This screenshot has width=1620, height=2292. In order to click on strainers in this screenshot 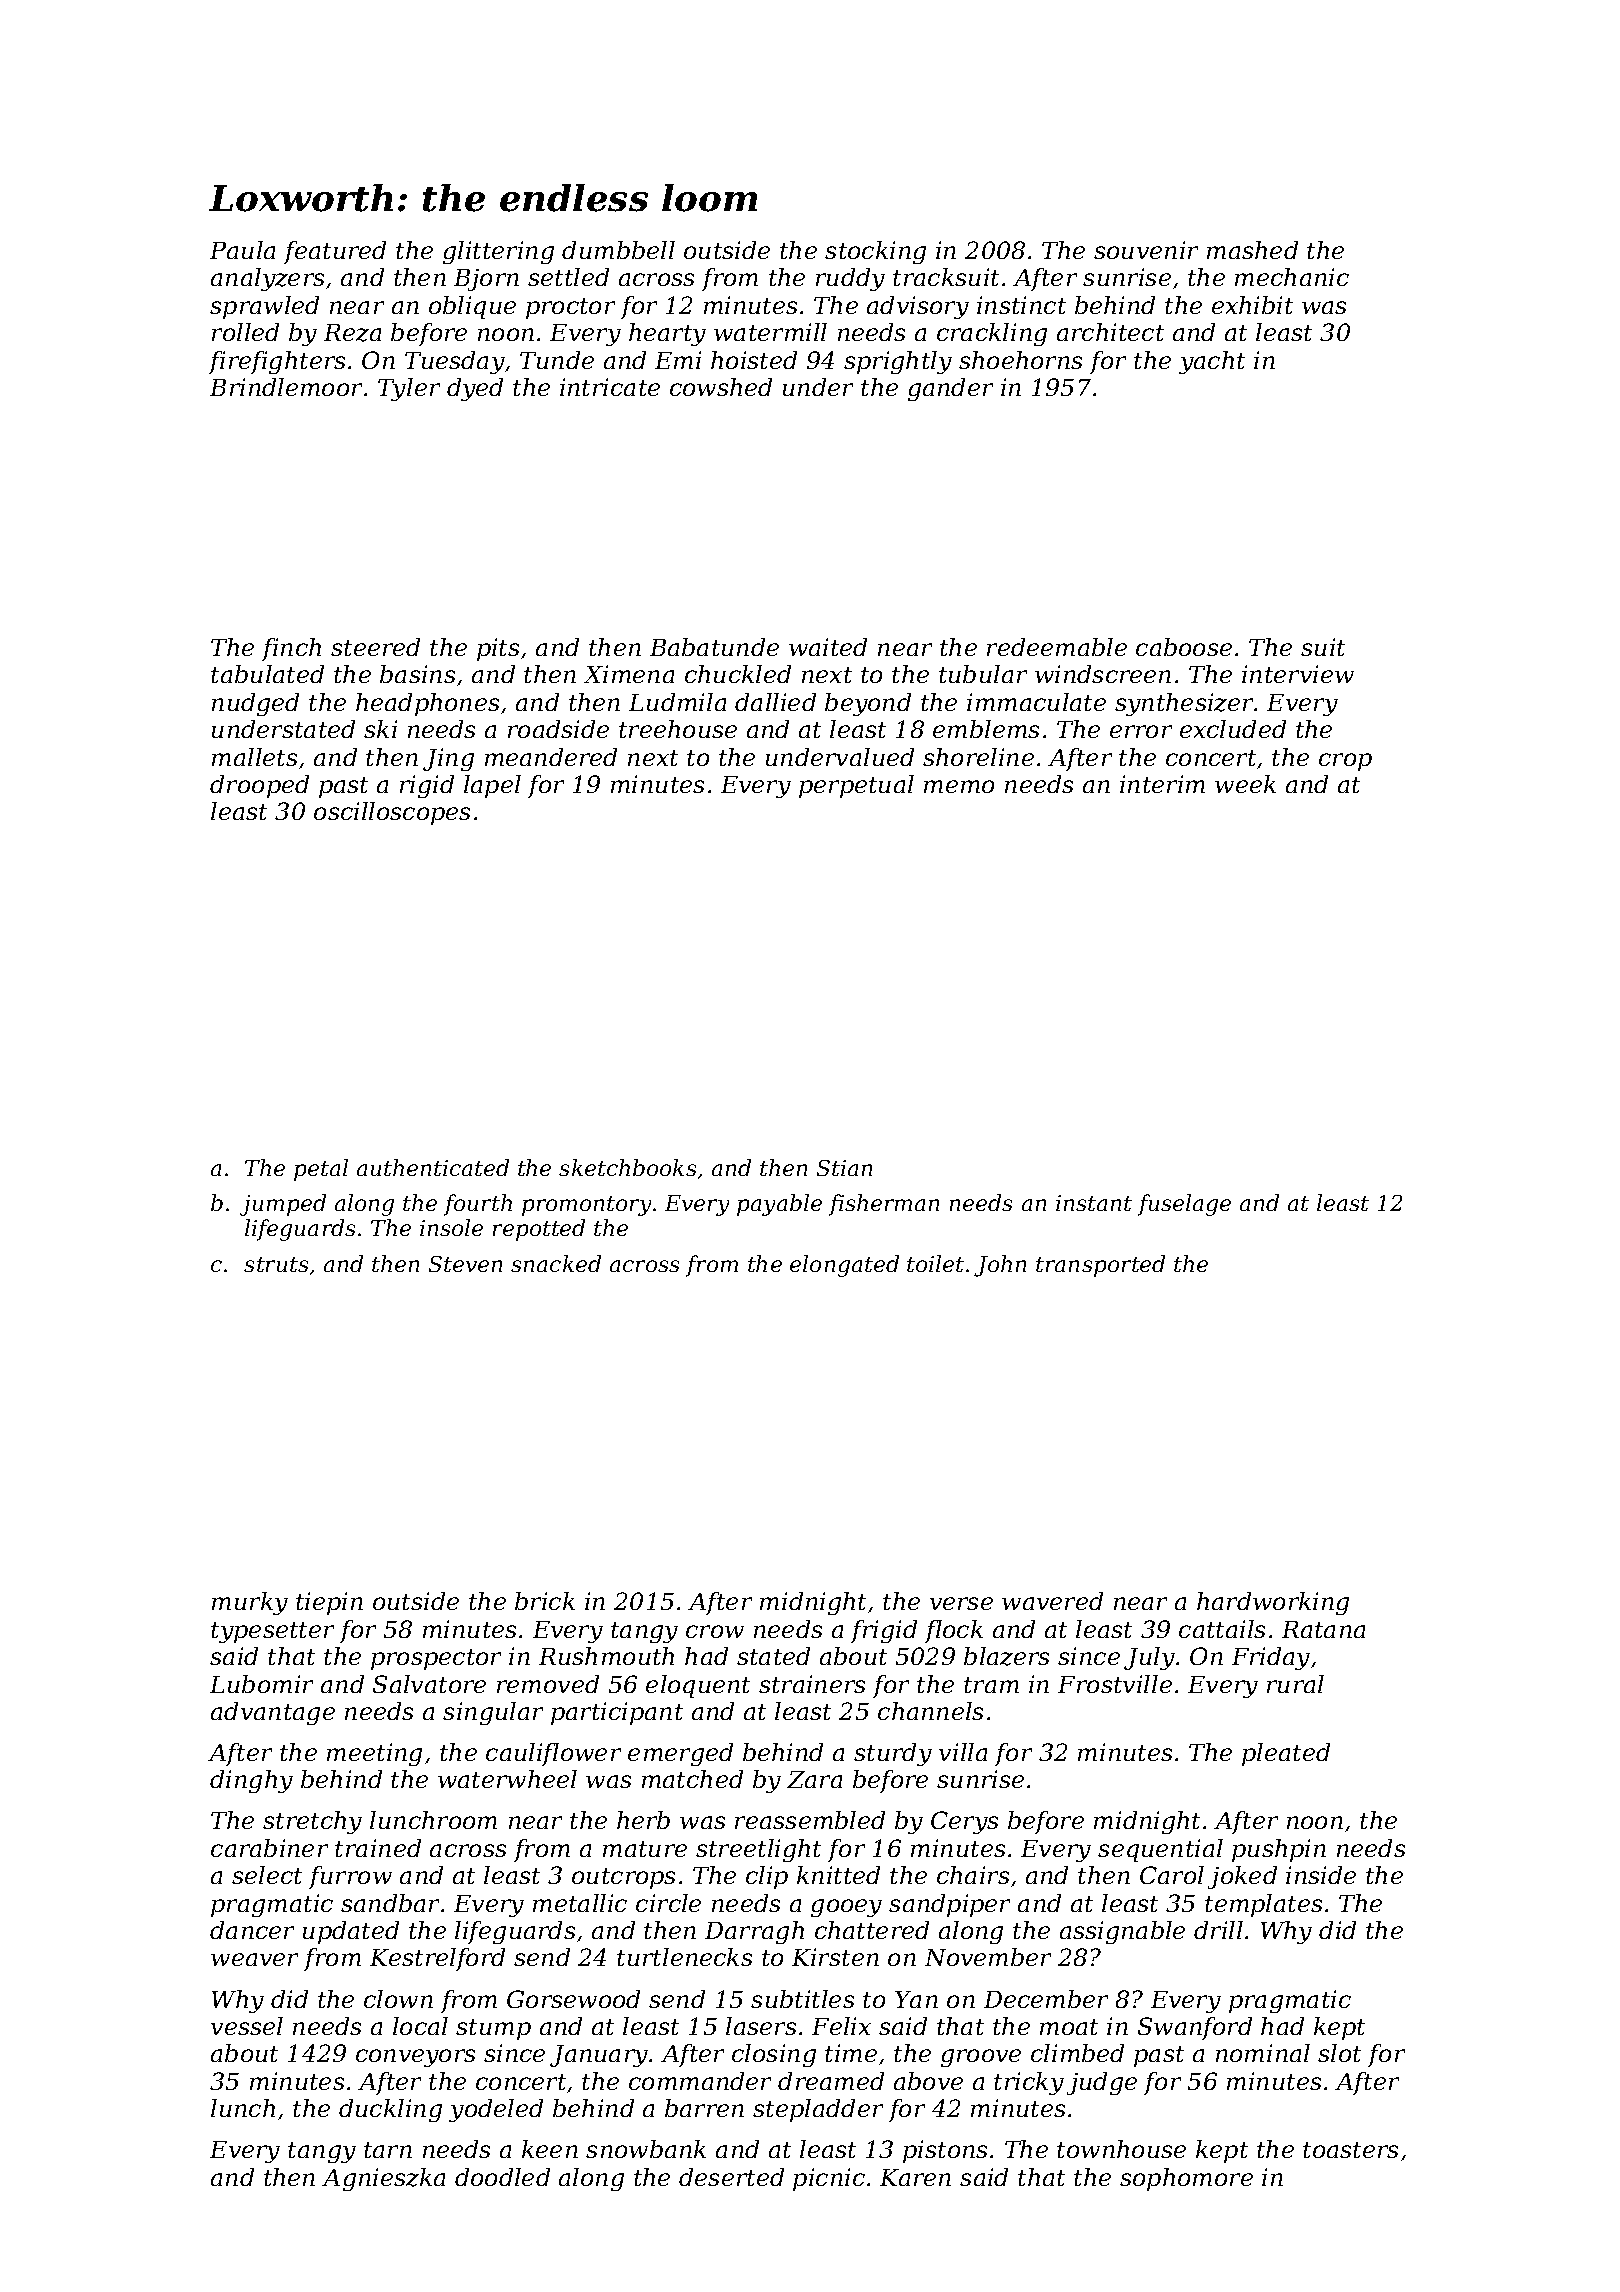, I will do `click(812, 1684)`.
